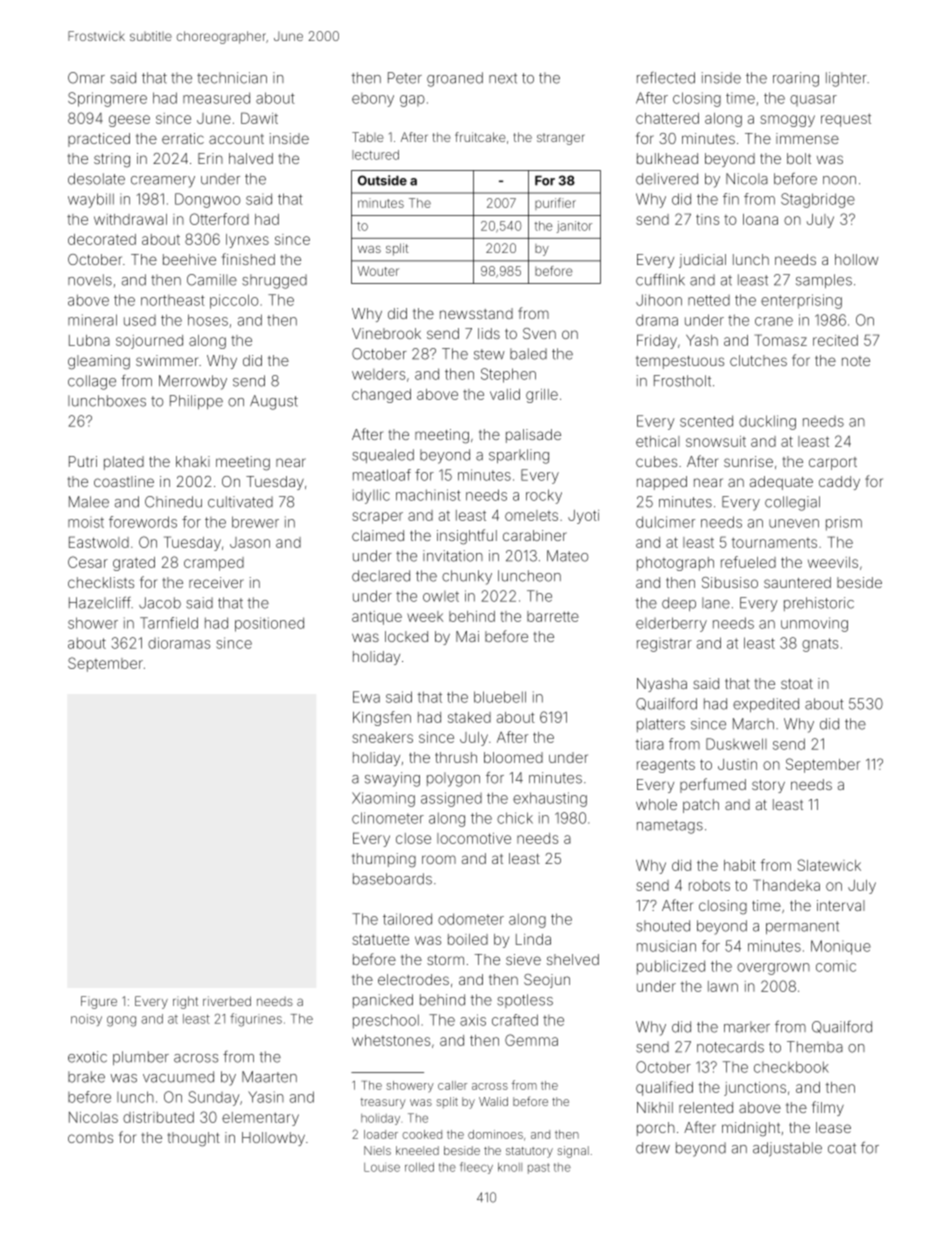  I want to click on Springmere, so click(107, 99).
